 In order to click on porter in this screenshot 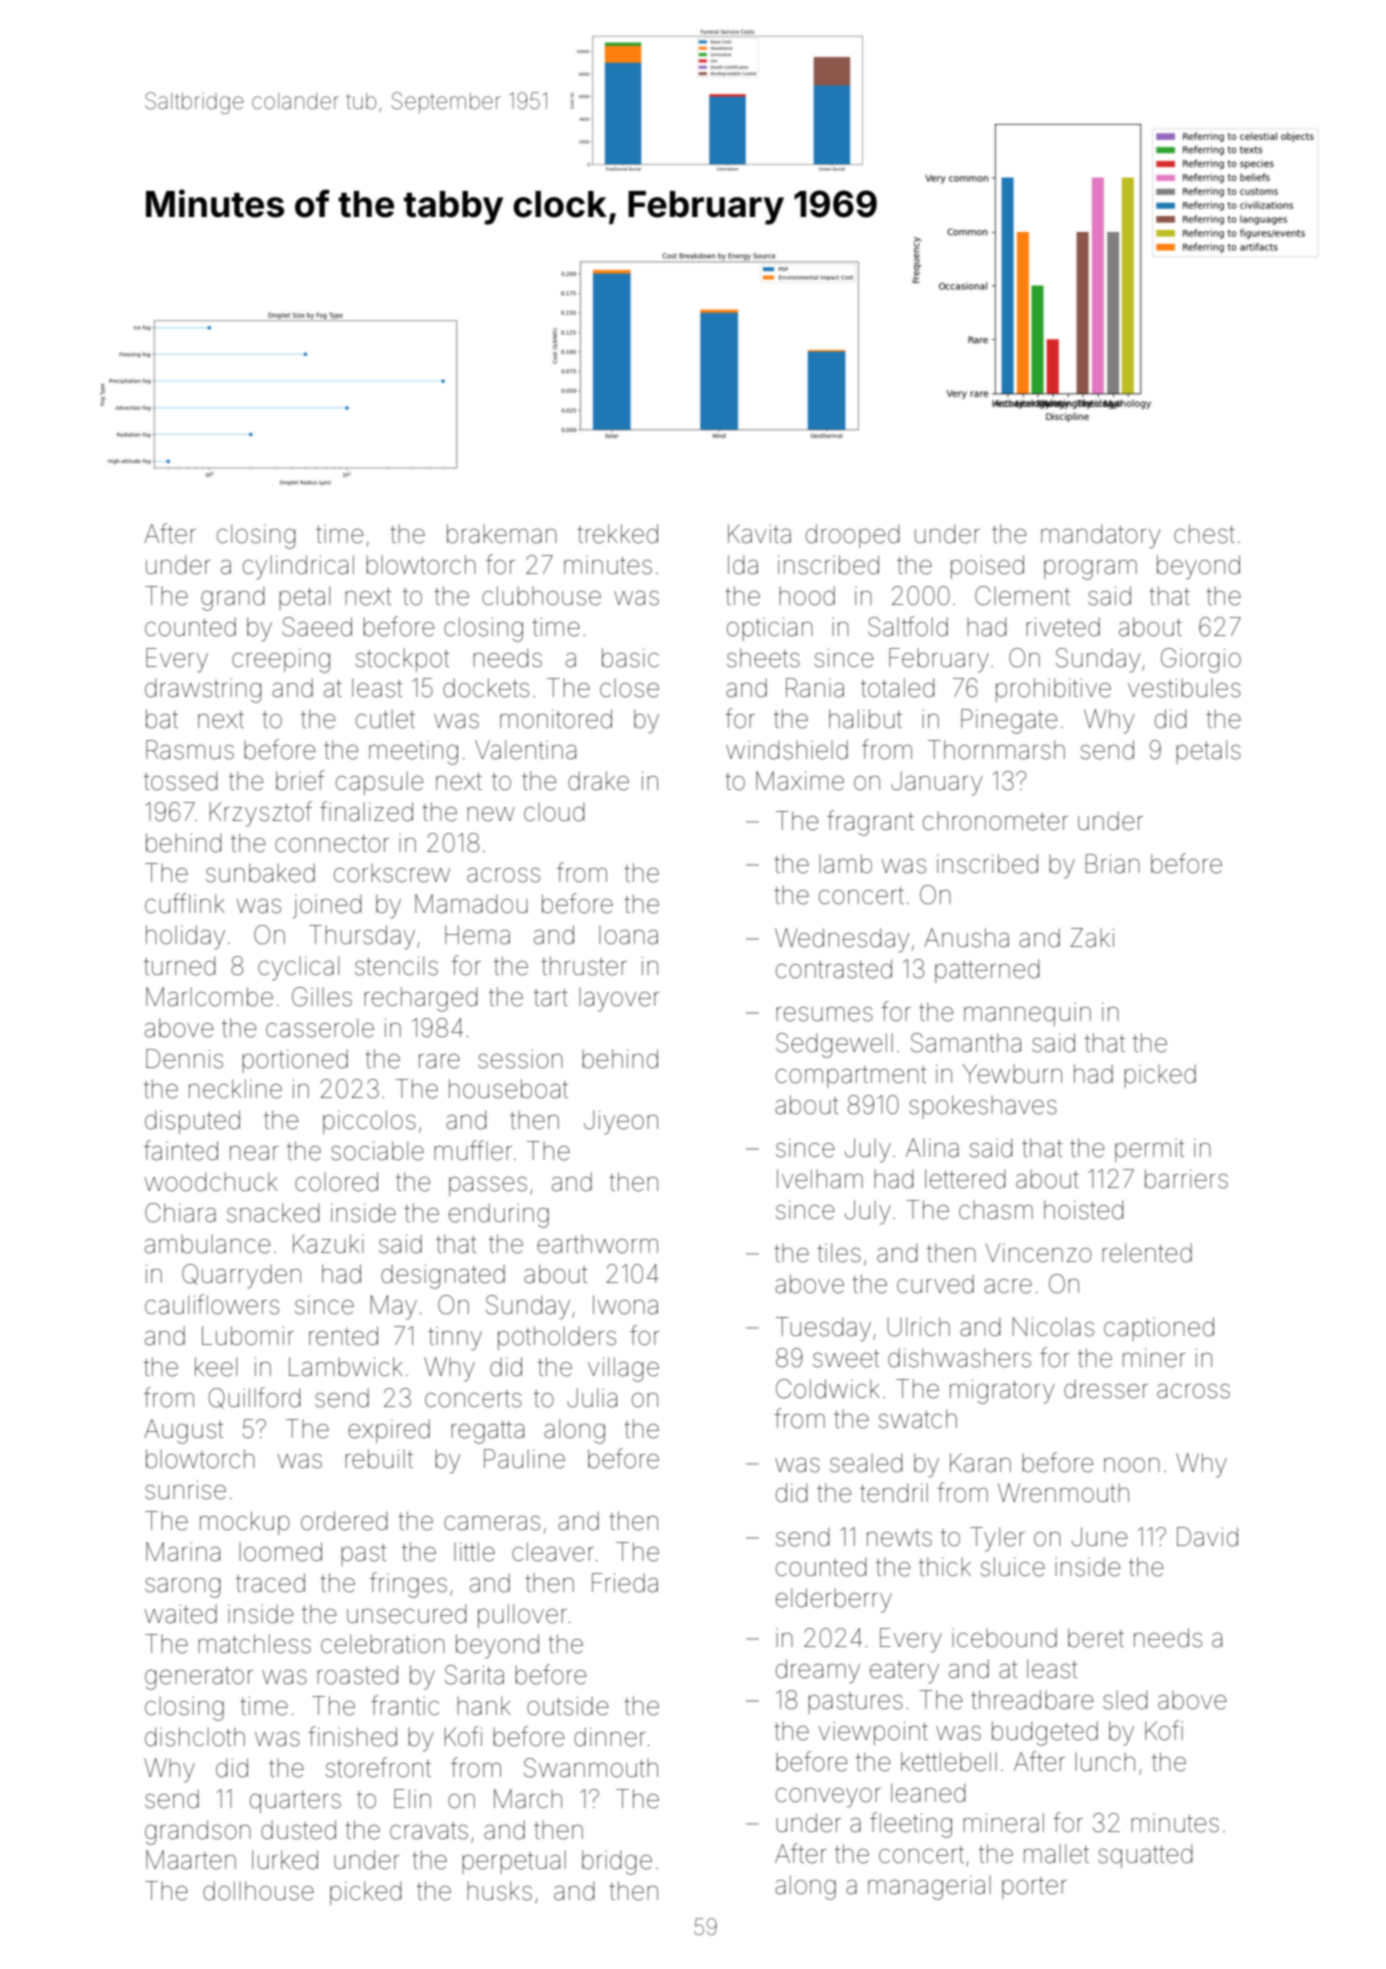, I will do `click(1034, 1888)`.
